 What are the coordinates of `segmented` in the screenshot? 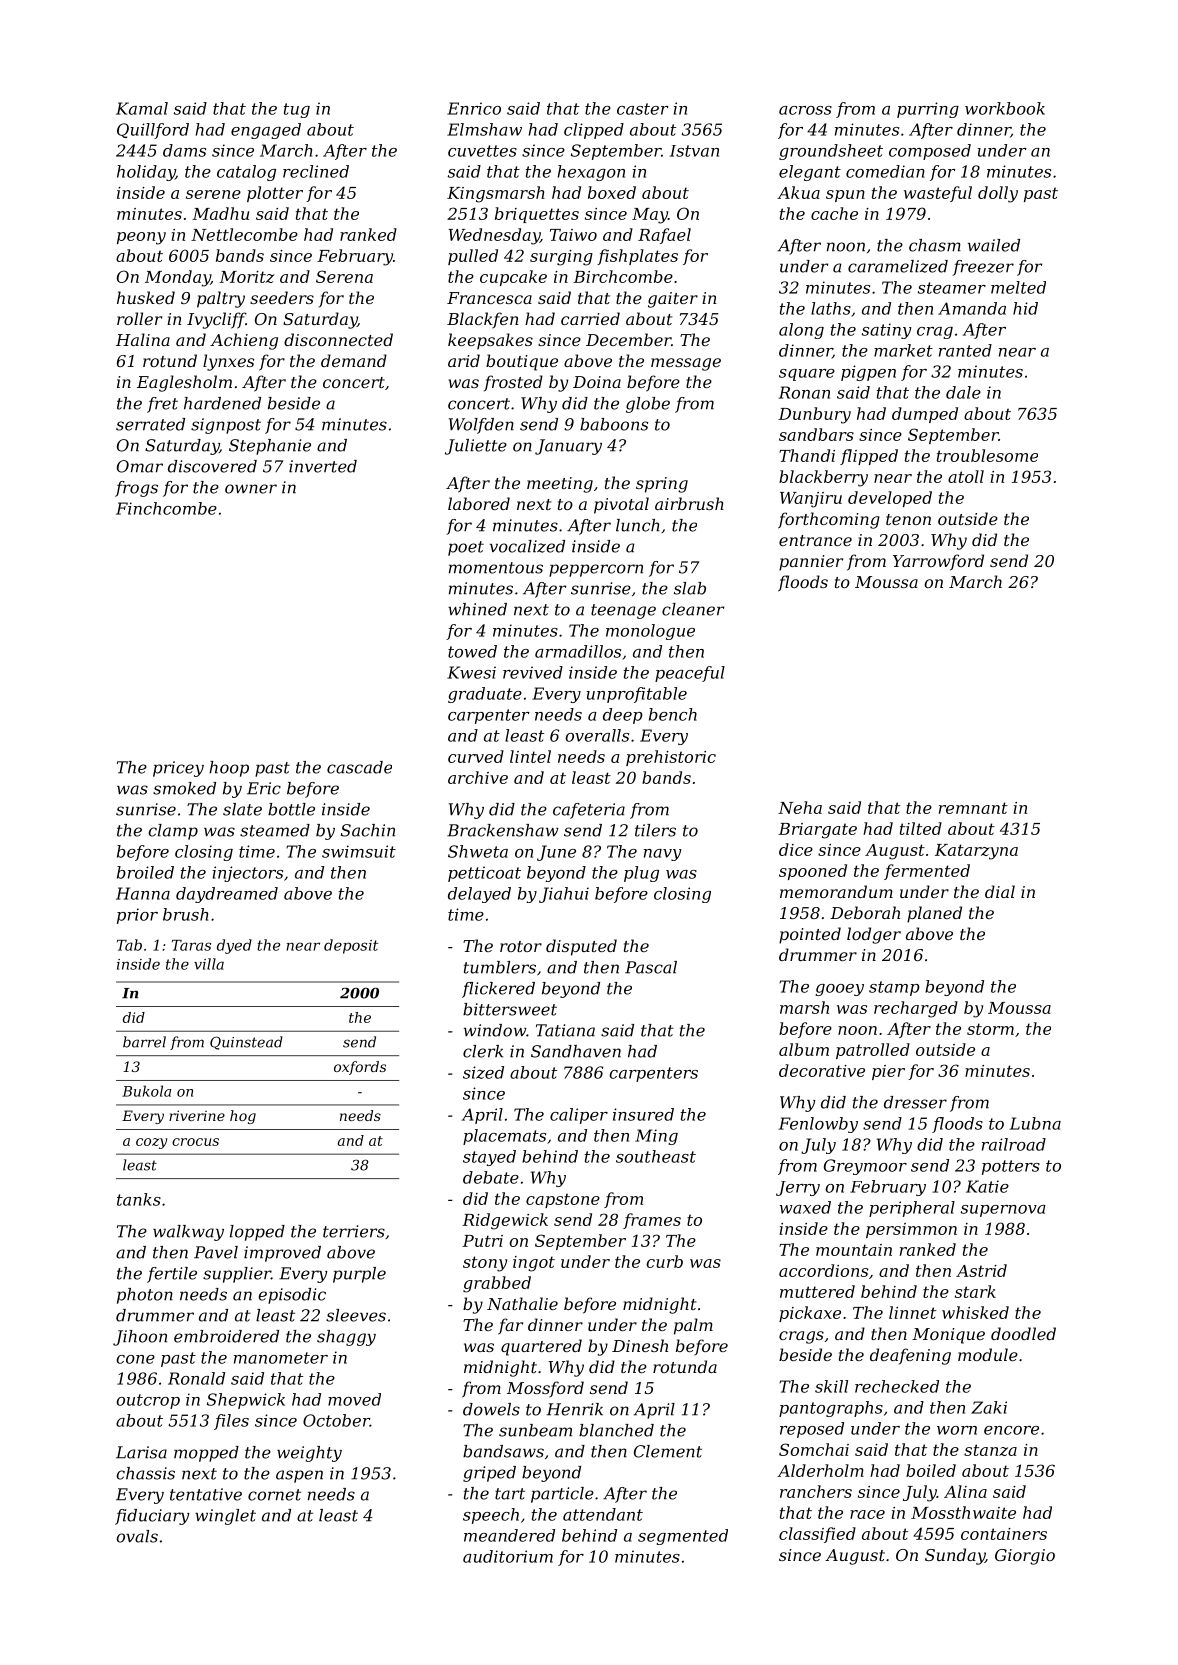 It's located at (683, 1537).
